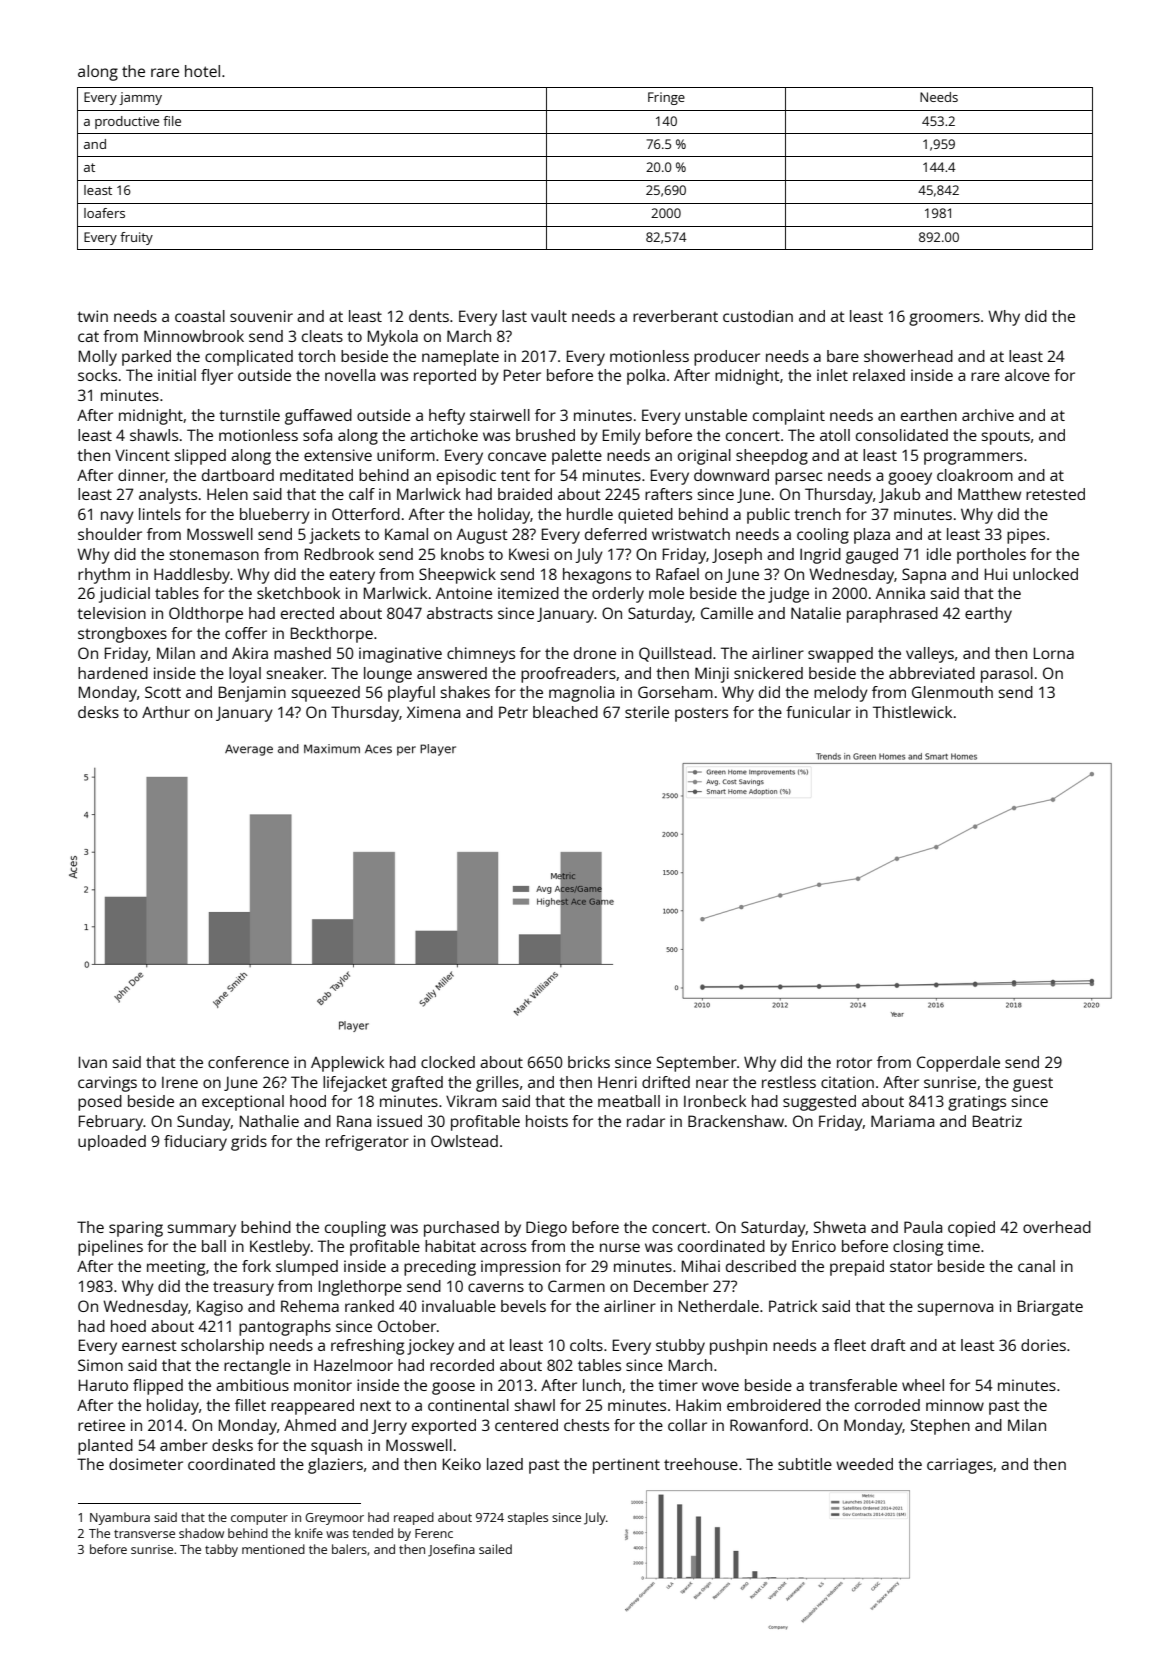  What do you see at coordinates (429, 316) in the screenshot?
I see `dents` at bounding box center [429, 316].
